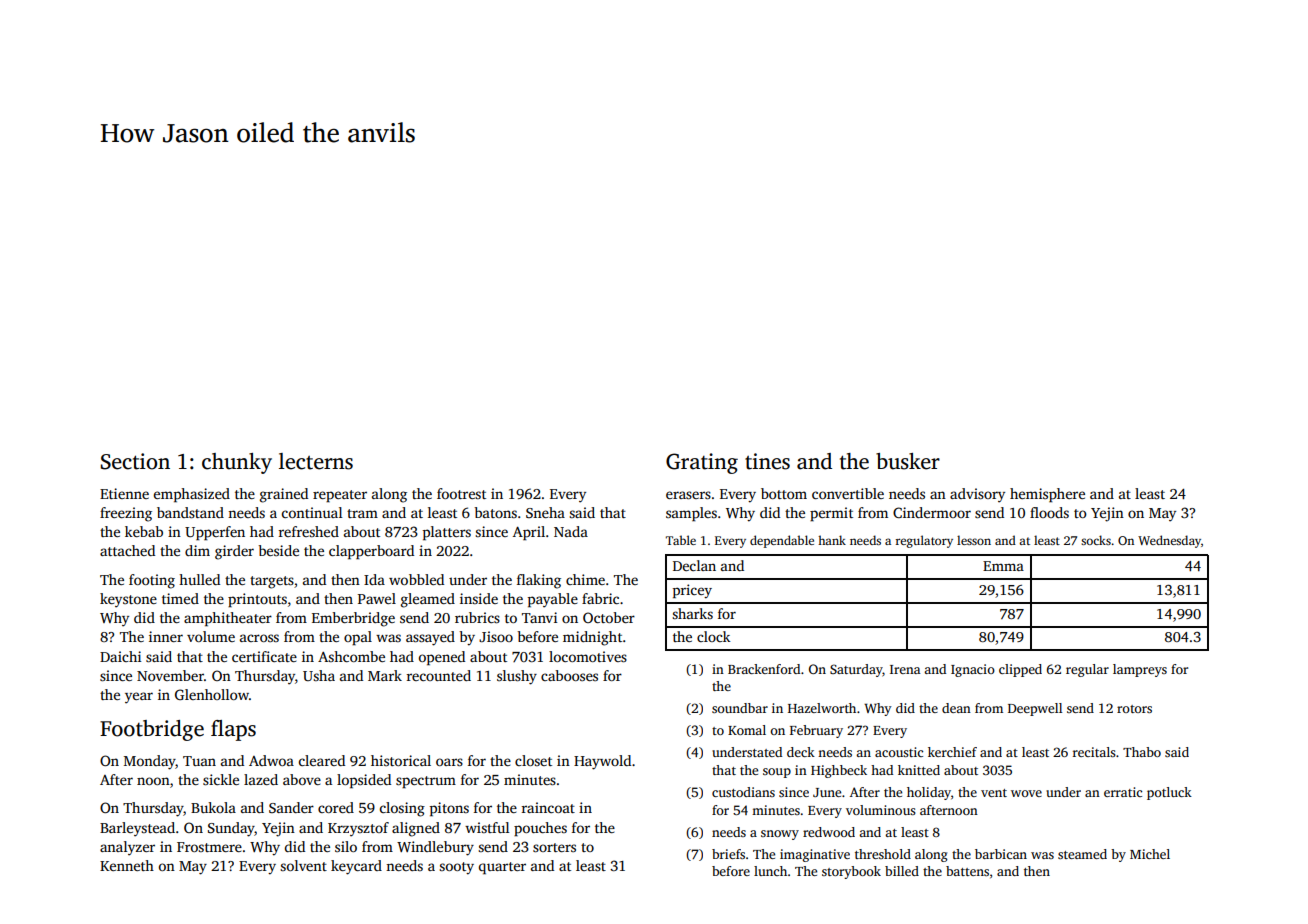  I want to click on Wednesday, so click(1169, 541).
